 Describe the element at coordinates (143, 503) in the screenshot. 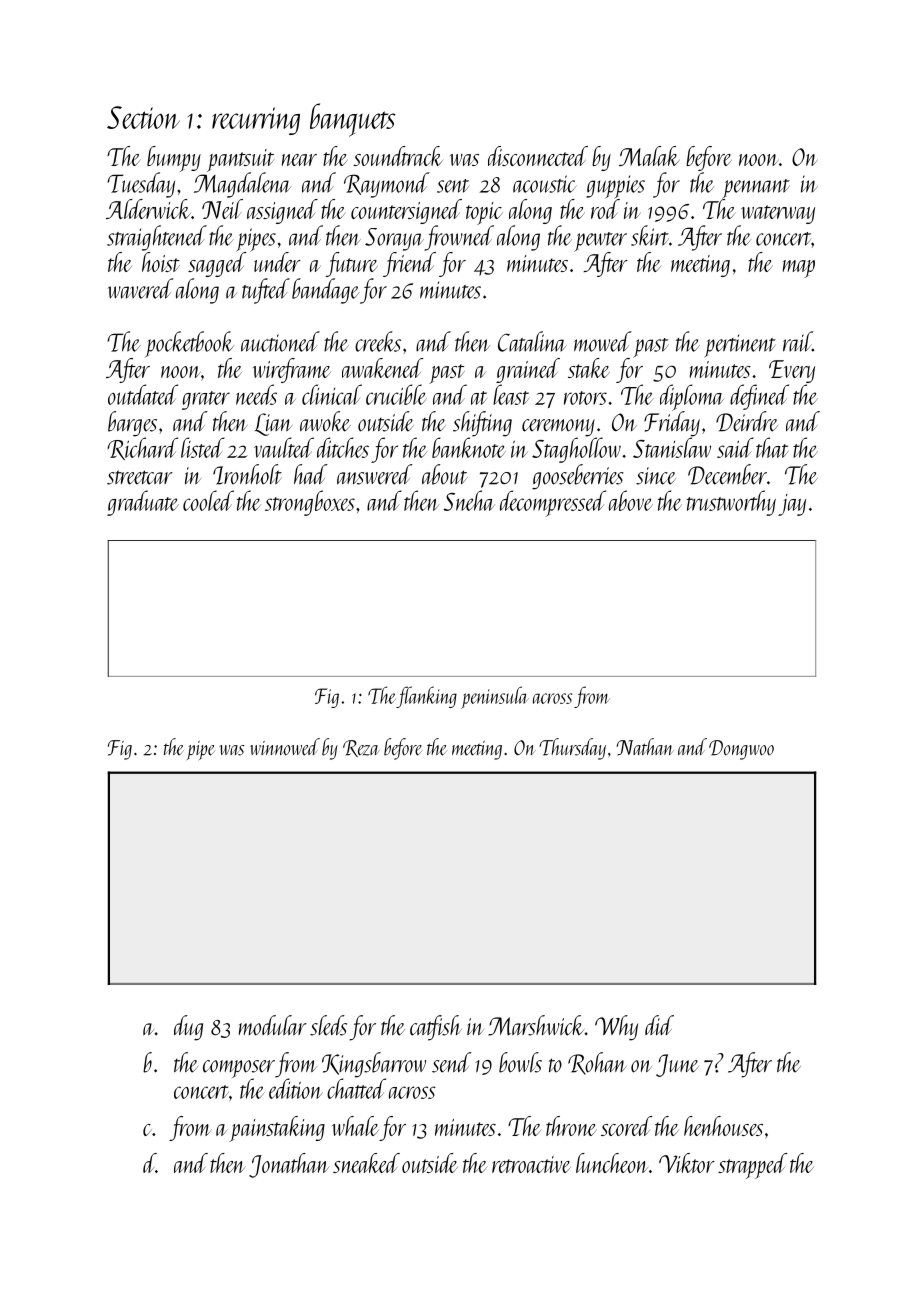

I see `graduate` at that location.
